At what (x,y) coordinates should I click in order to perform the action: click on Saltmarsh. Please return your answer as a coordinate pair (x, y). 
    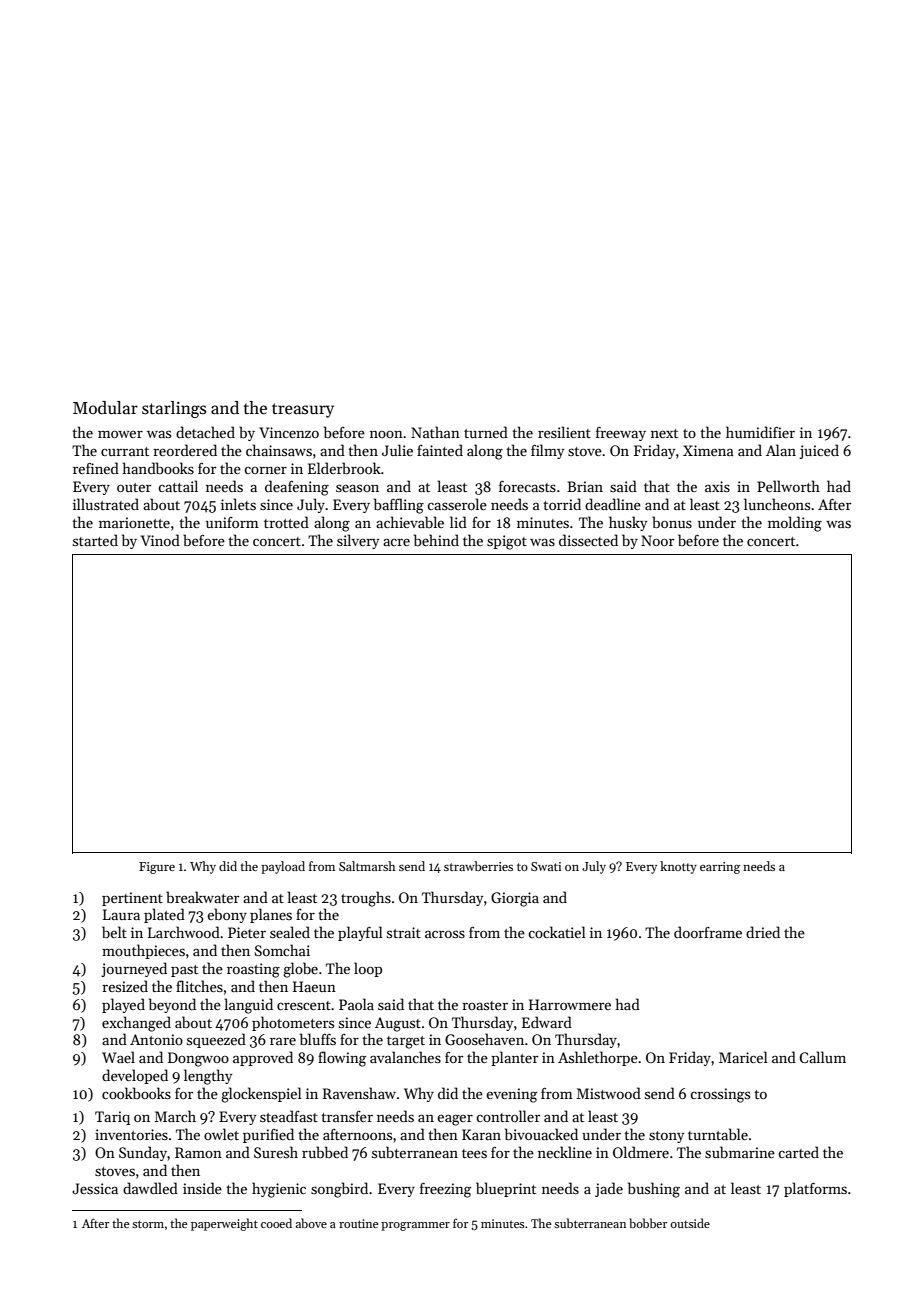
    Looking at the image, I should click on (367, 866).
